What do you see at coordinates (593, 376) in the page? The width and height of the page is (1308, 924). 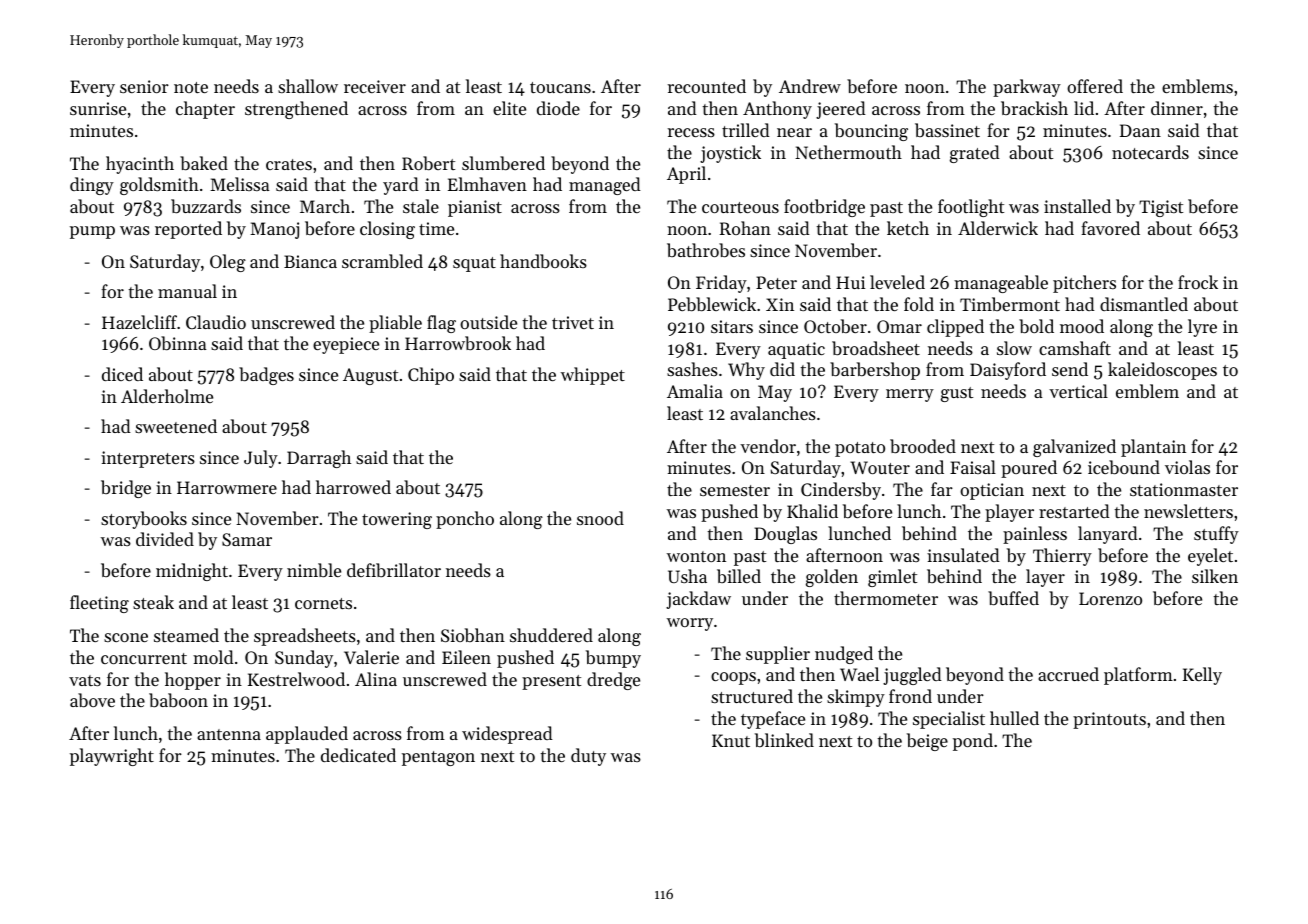 I see `whippet` at bounding box center [593, 376].
